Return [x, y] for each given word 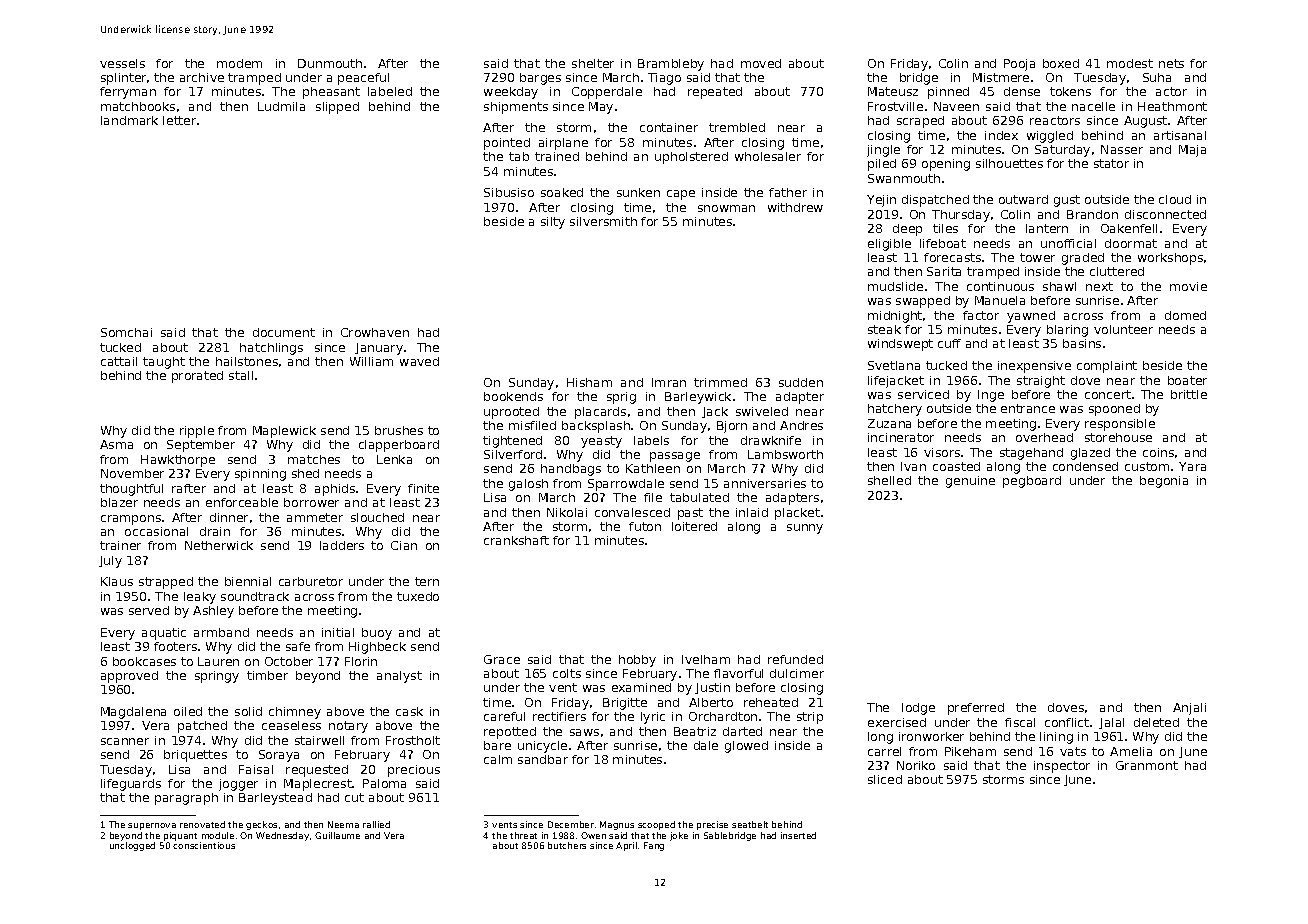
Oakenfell [1129, 228]
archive [202, 77]
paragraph [186, 799]
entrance [1028, 408]
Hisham [589, 382]
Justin [712, 688]
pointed [507, 144]
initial [338, 632]
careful [504, 716]
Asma [116, 444]
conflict [1067, 722]
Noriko [916, 765]
